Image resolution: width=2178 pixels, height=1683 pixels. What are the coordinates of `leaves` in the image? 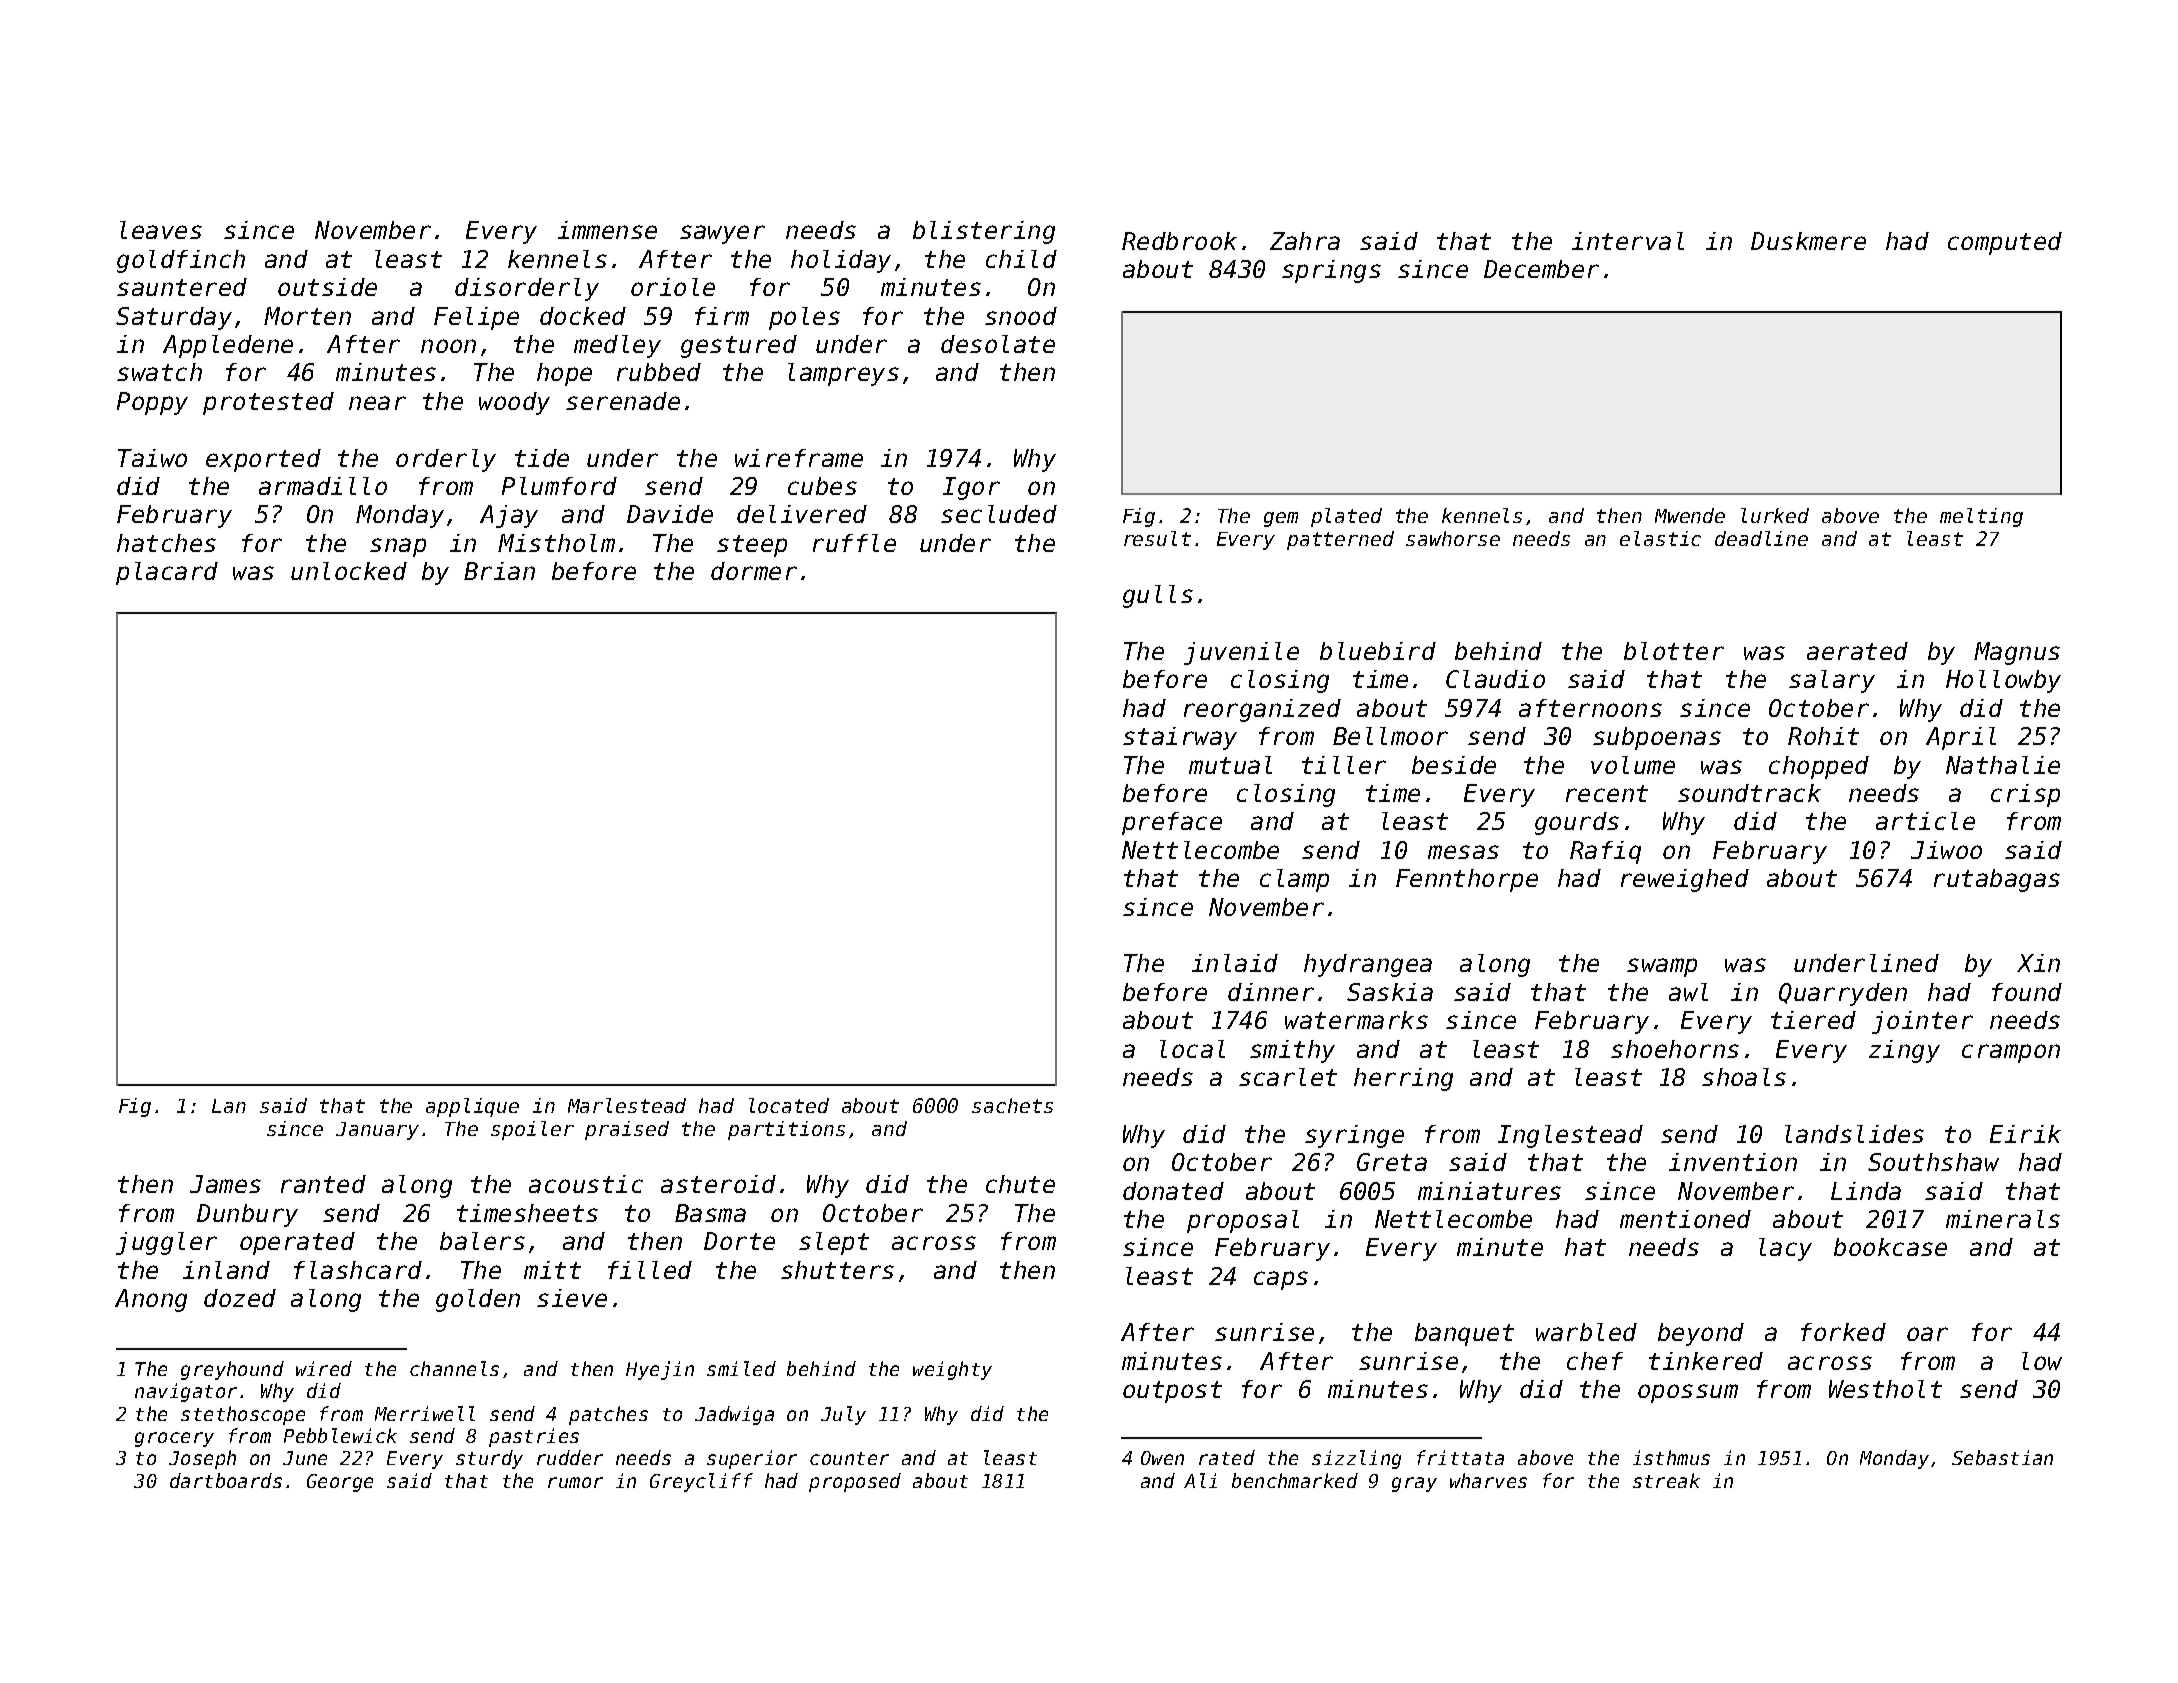 It's located at (161, 230).
